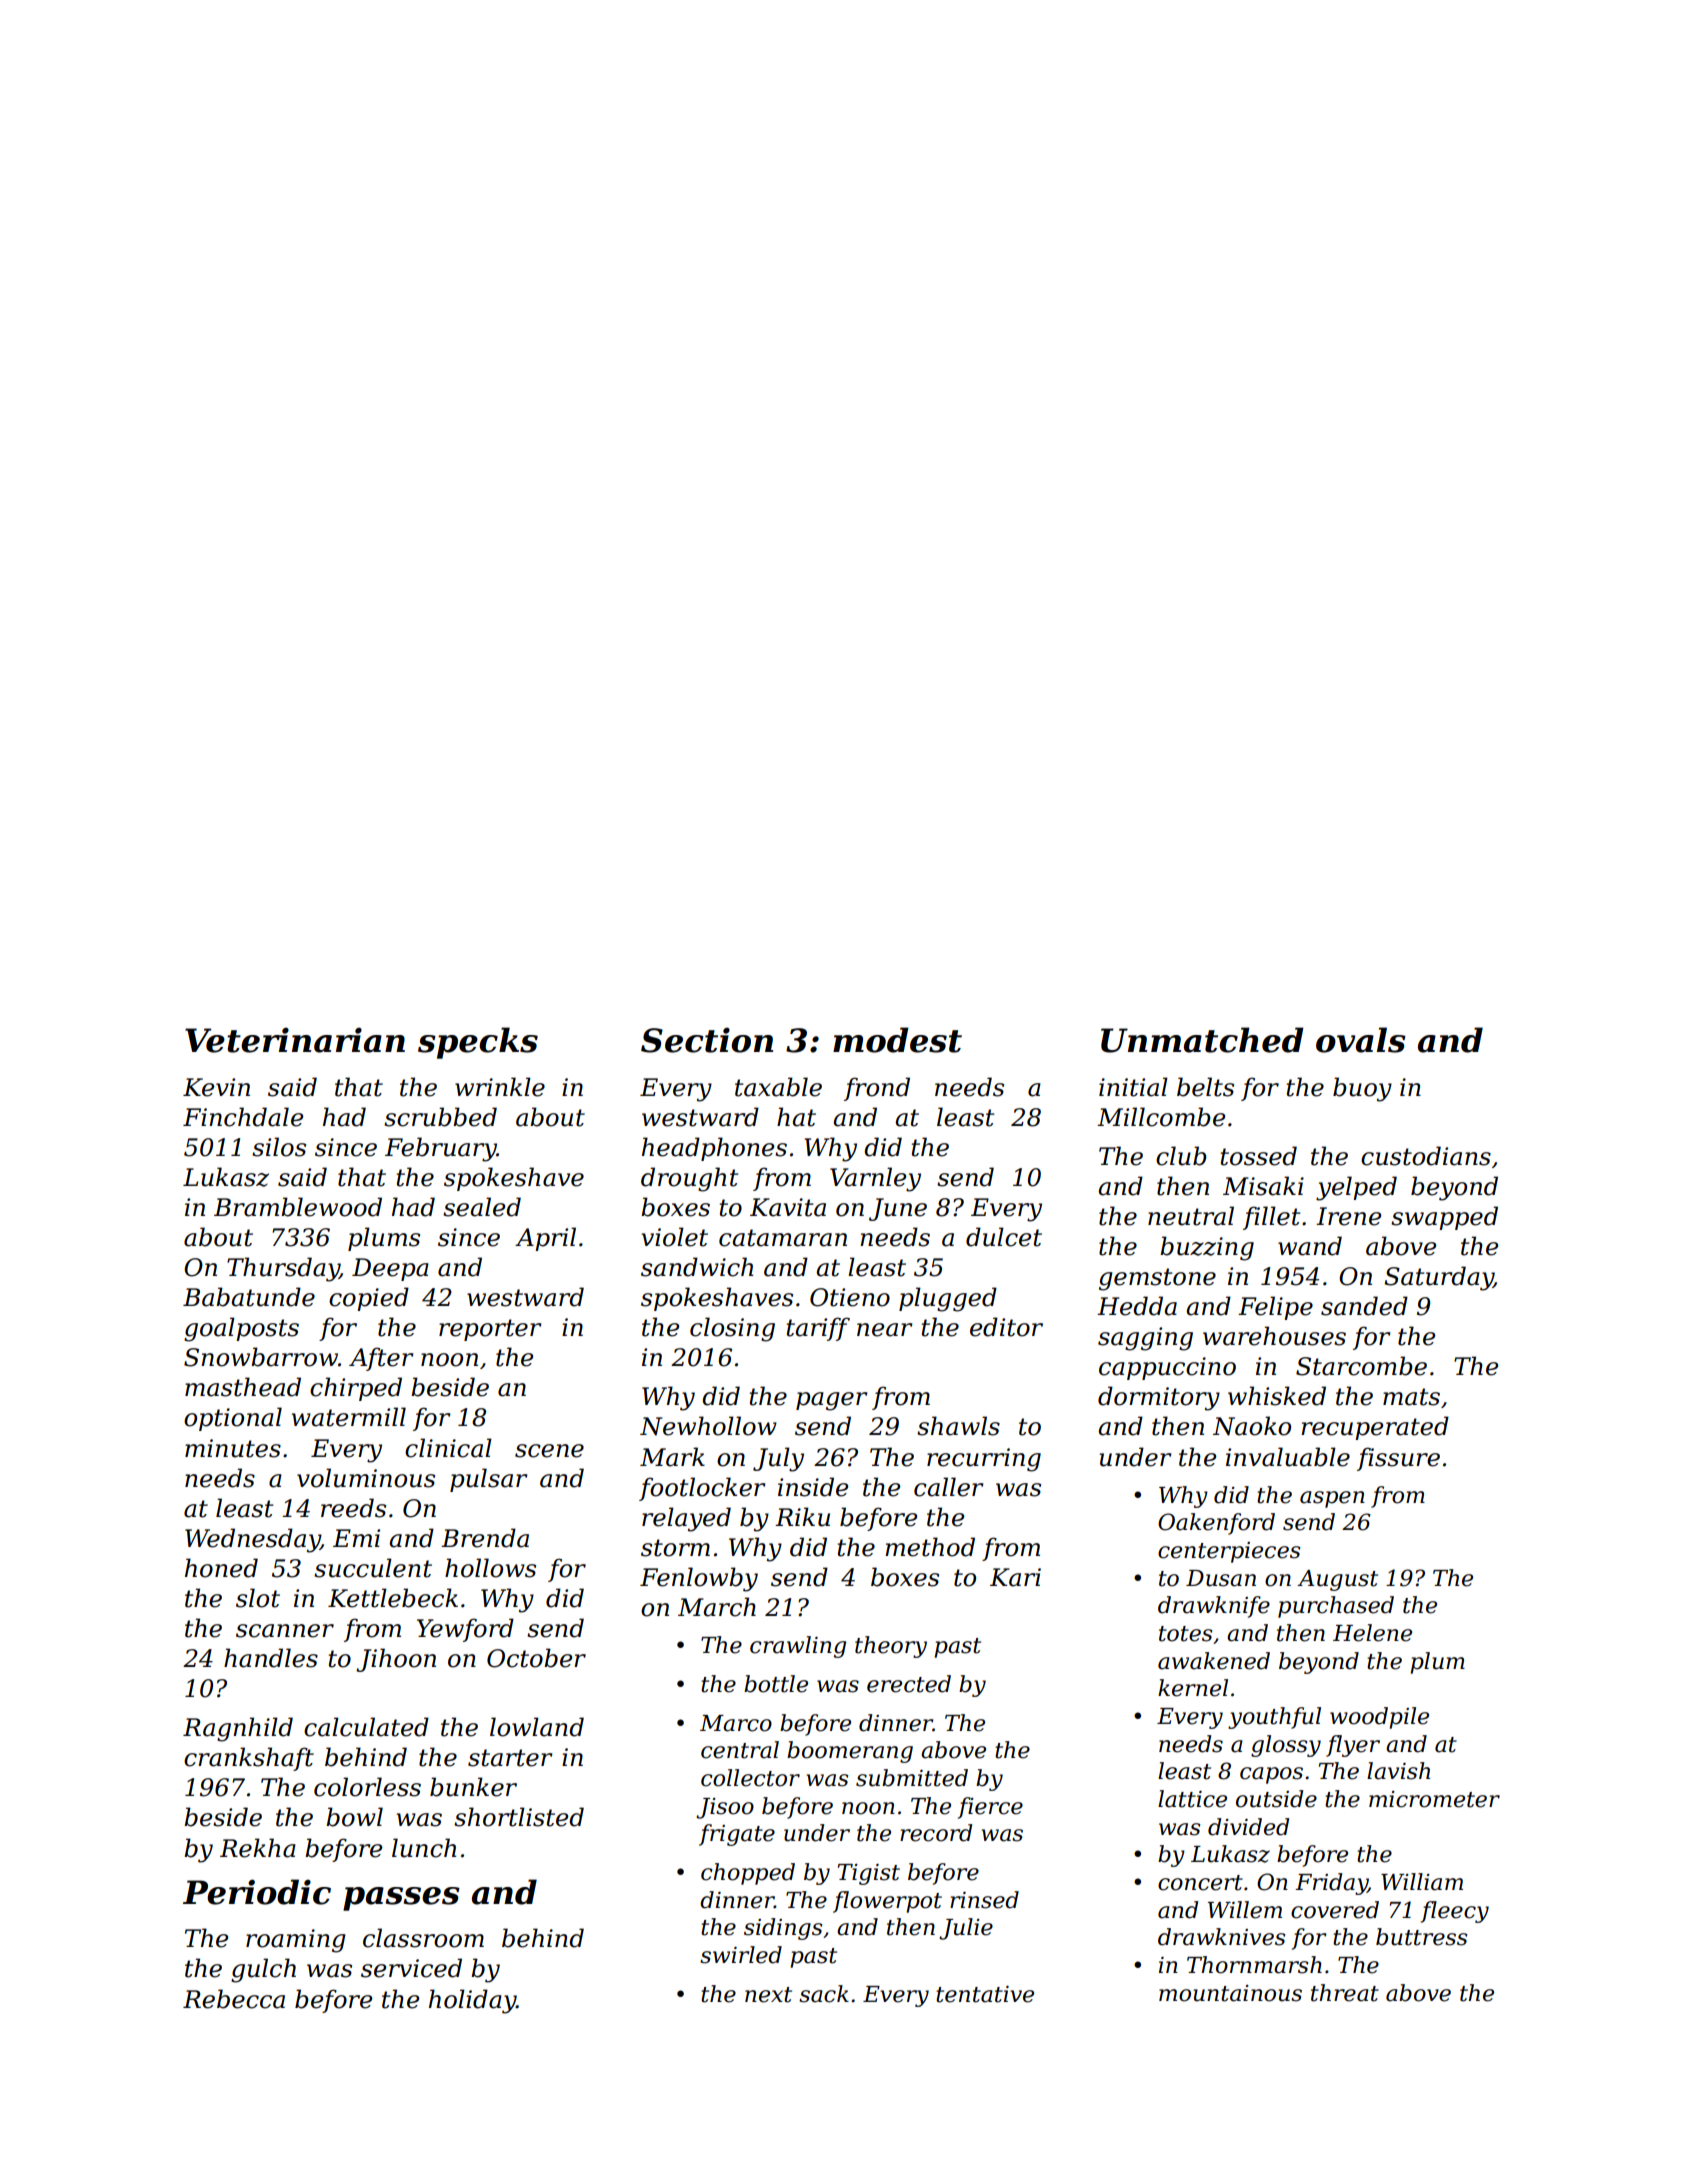 This screenshot has height=2178, width=1683. Describe the element at coordinates (1422, 1937) in the screenshot. I see `buttress` at that location.
